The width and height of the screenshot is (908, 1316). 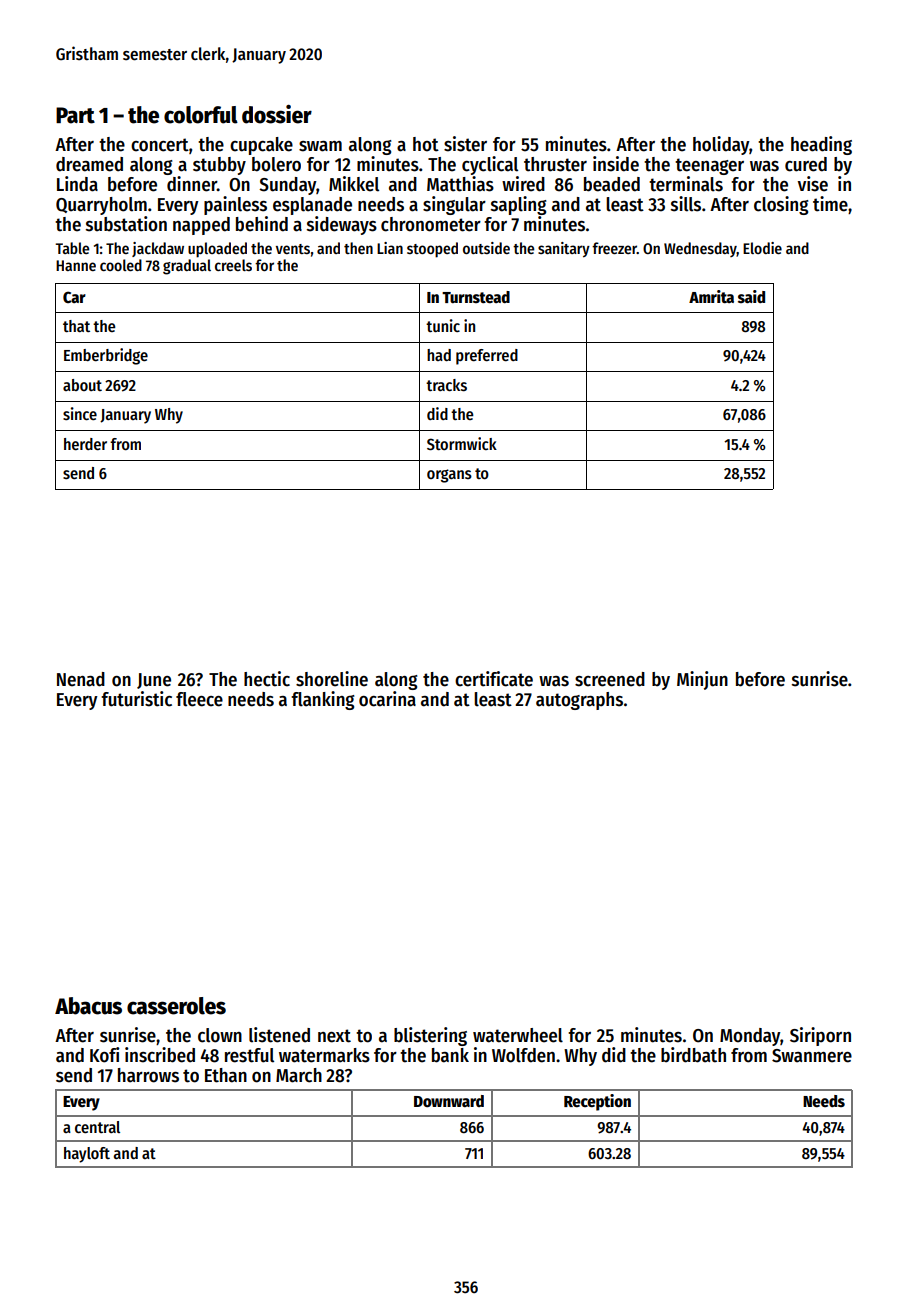 What do you see at coordinates (555, 164) in the screenshot?
I see `thruster` at bounding box center [555, 164].
